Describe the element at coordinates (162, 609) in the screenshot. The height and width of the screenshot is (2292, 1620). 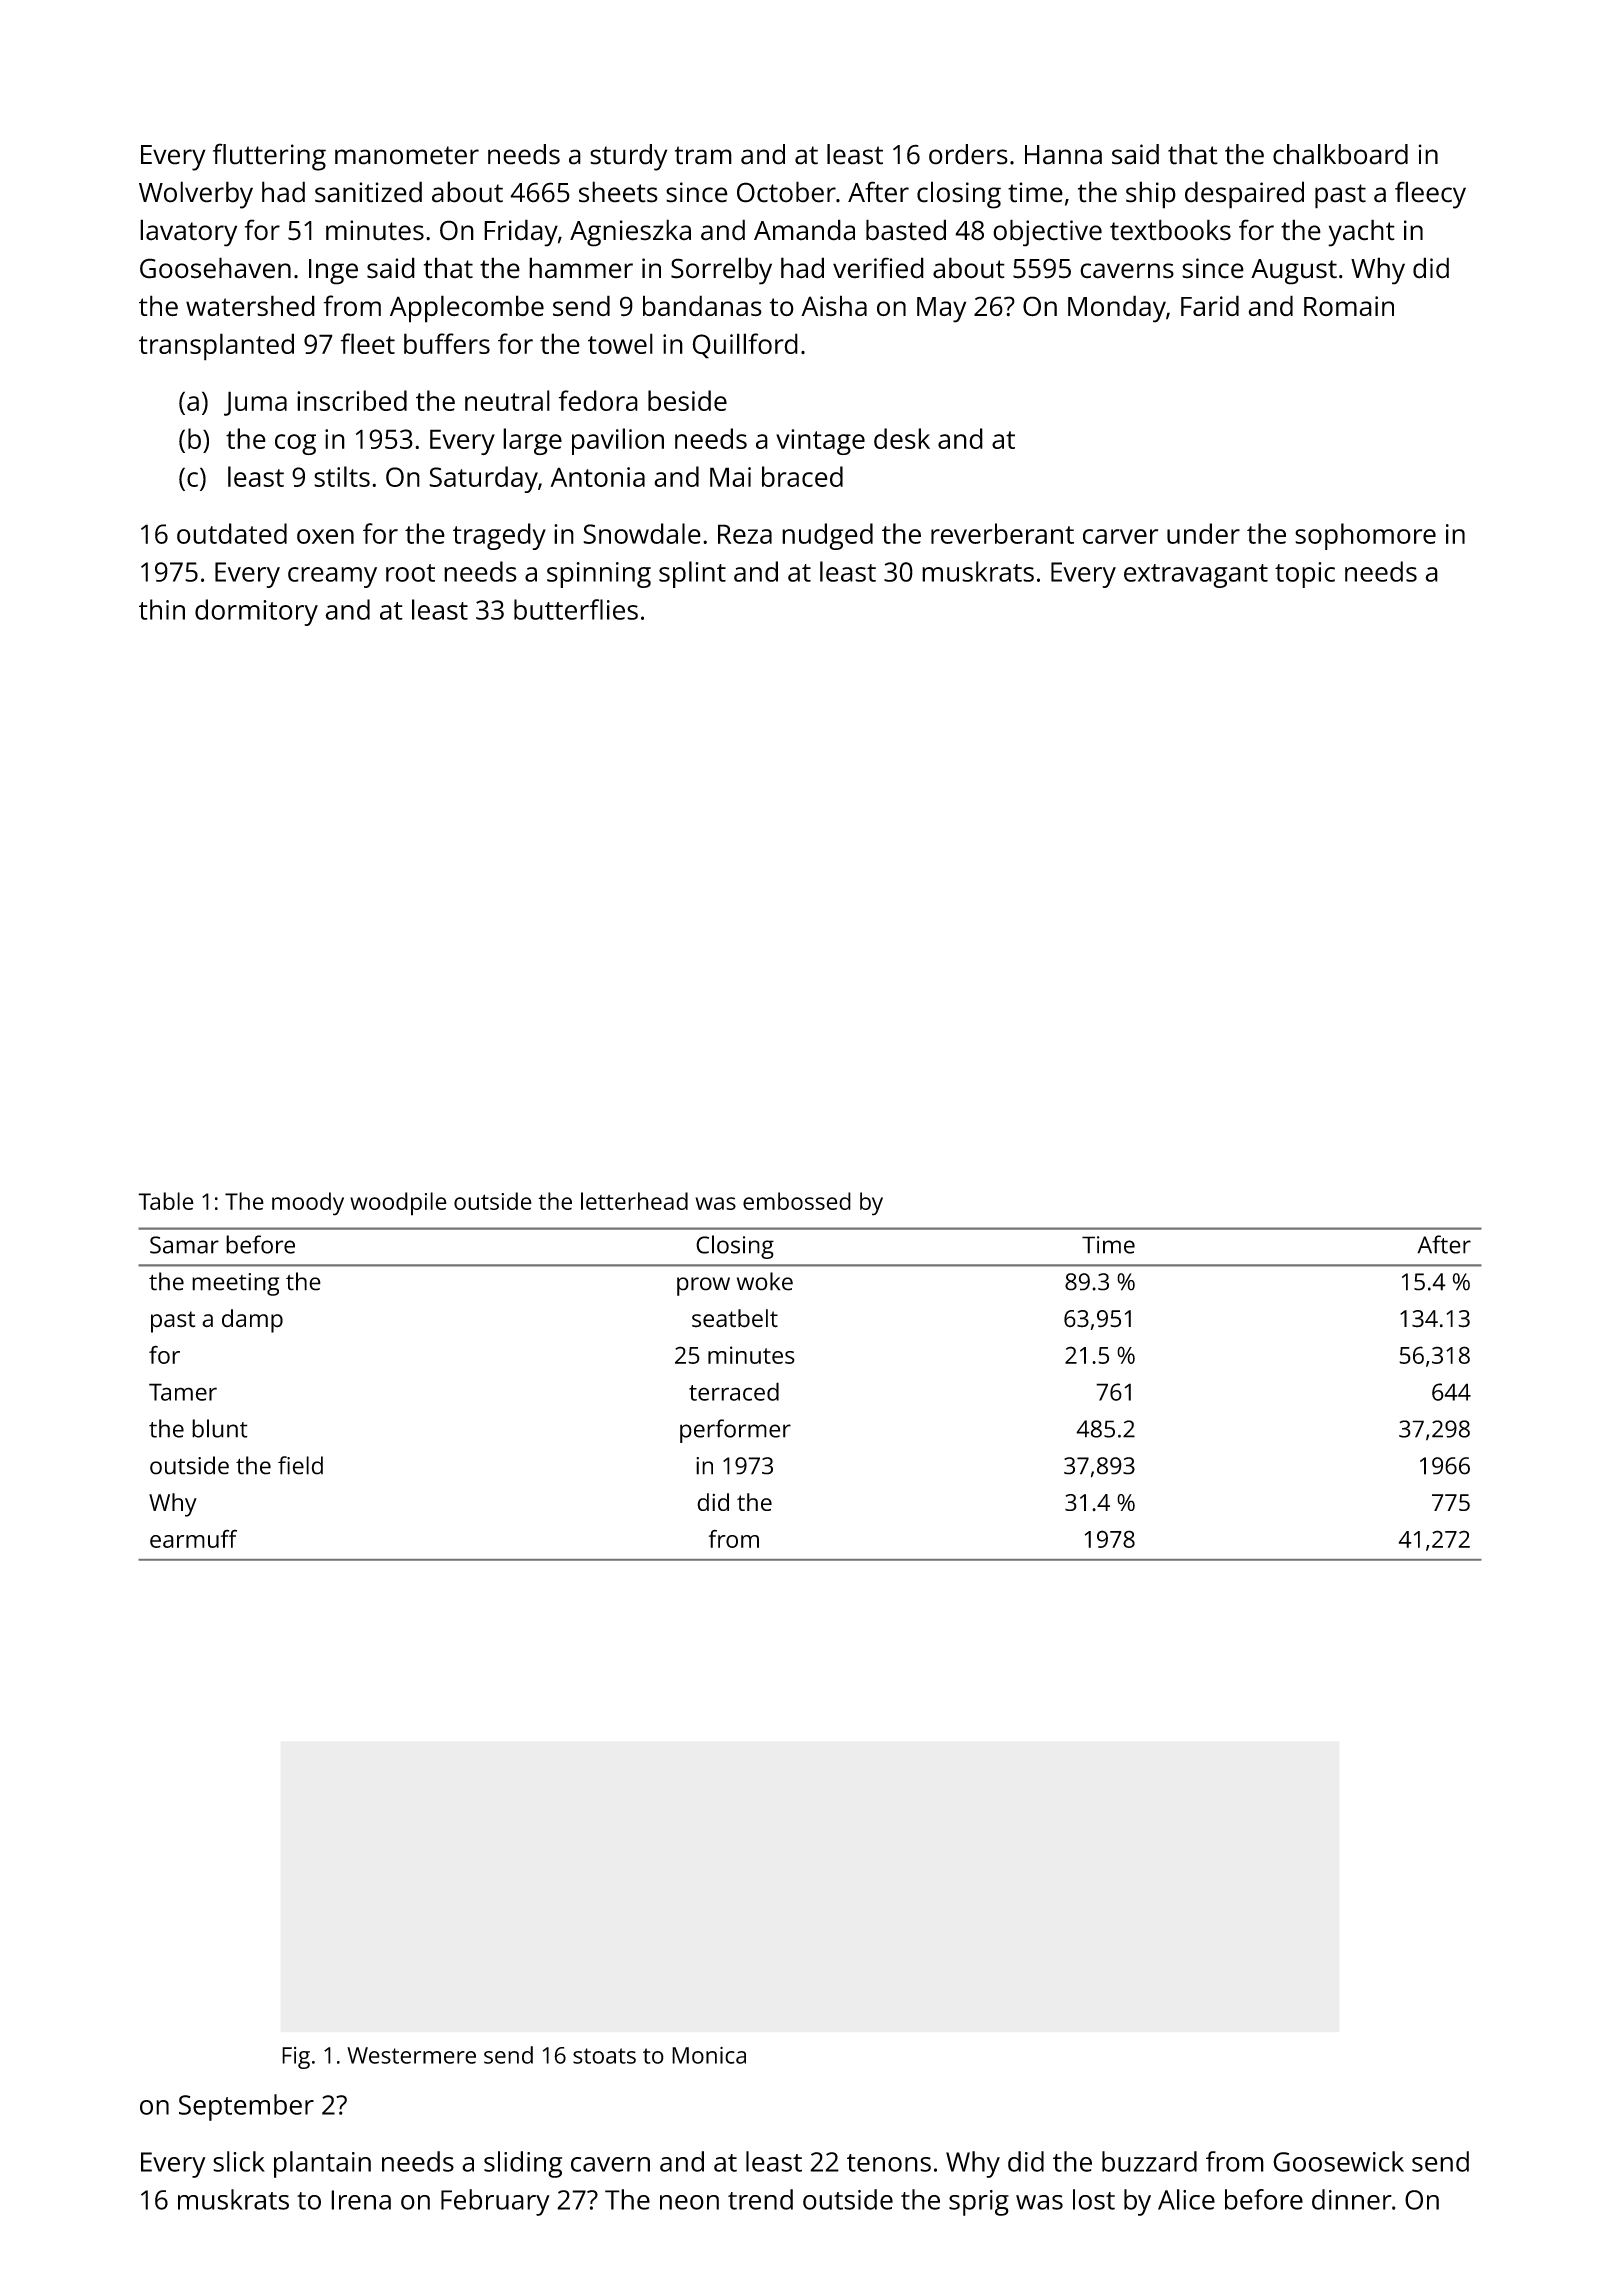
I see `thin` at that location.
